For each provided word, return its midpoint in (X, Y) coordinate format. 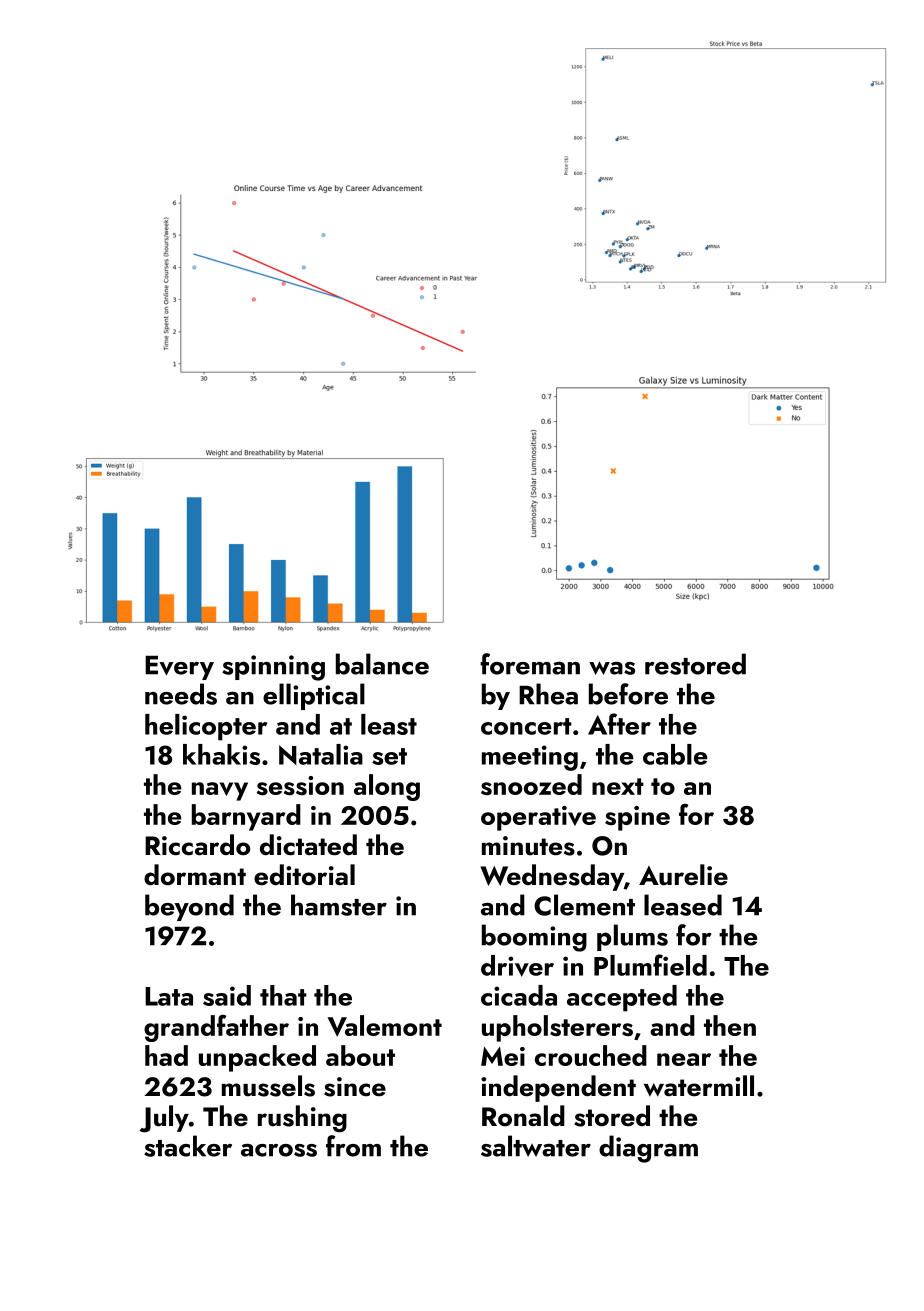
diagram (648, 1149)
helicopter (206, 727)
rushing (302, 1119)
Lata (169, 996)
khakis (221, 754)
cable (675, 754)
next (618, 786)
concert (526, 726)
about (360, 1055)
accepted (622, 998)
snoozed (531, 784)
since (355, 1087)
